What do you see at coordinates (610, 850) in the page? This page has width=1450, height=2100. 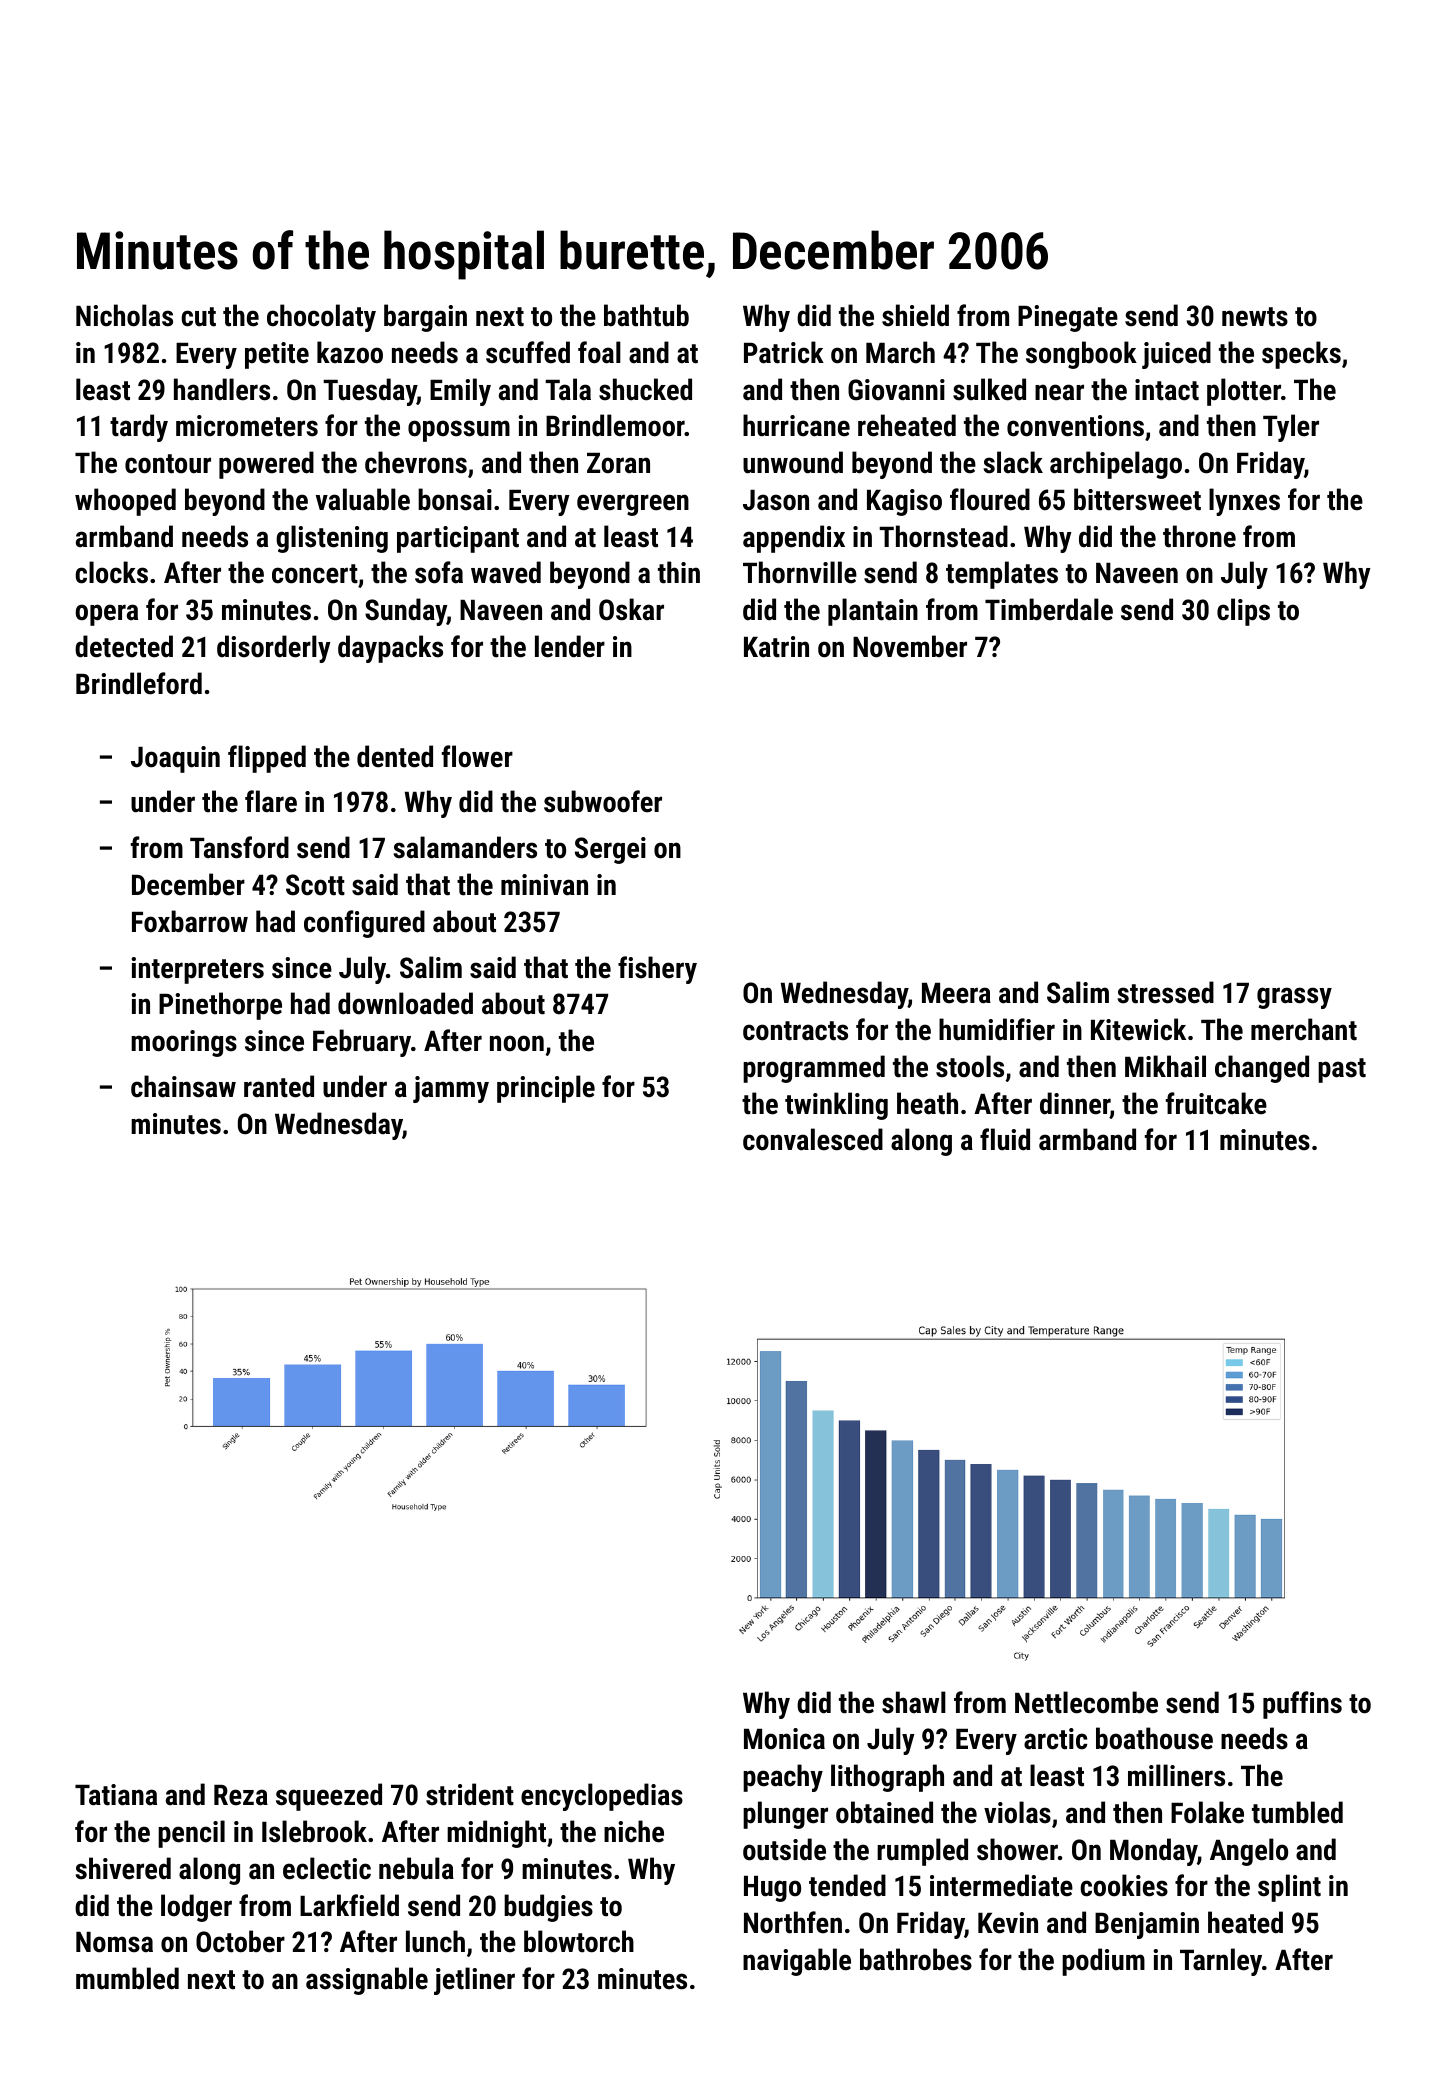 I see `Sergei` at bounding box center [610, 850].
